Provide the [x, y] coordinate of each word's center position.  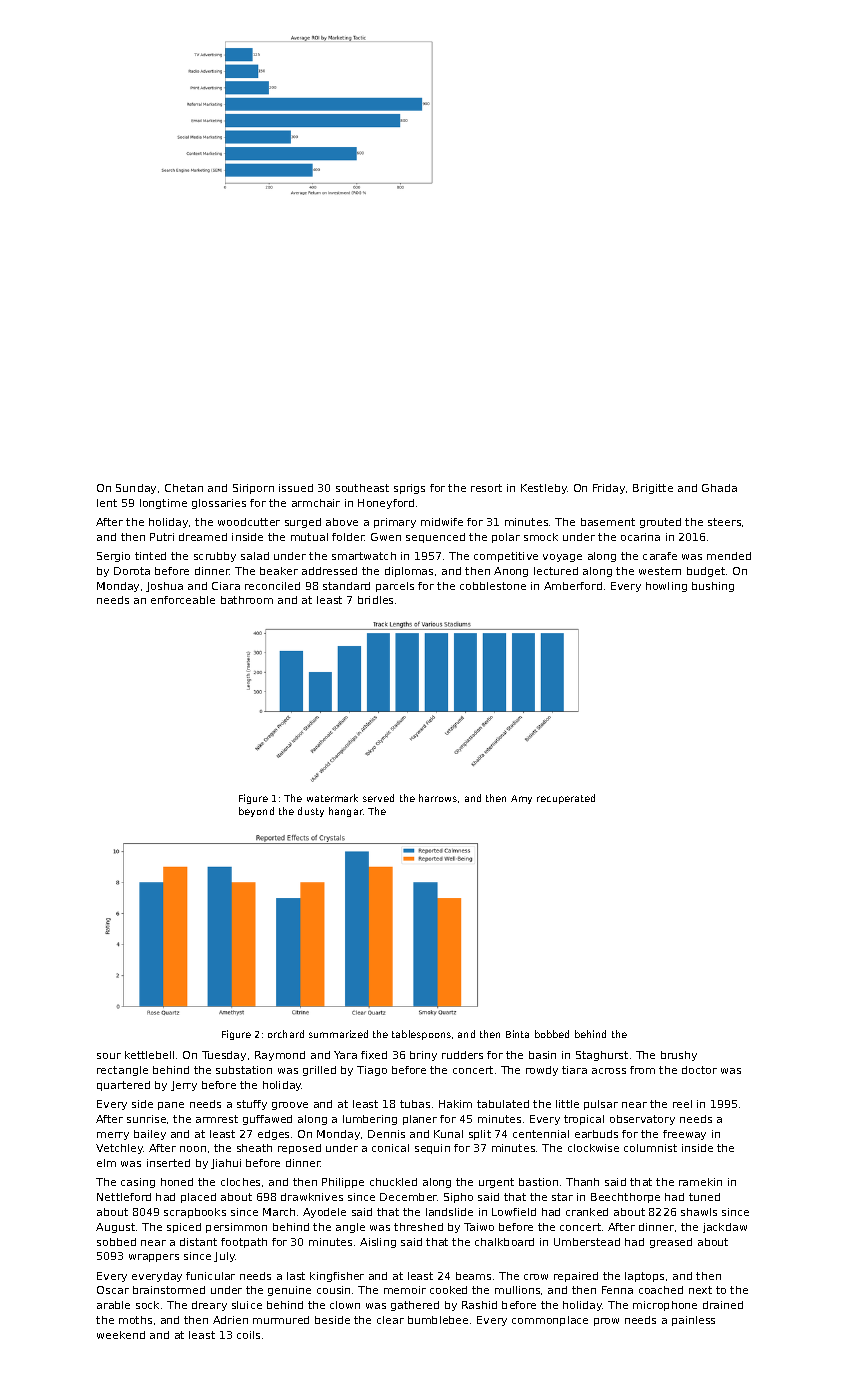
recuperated [566, 799]
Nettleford [124, 1197]
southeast [362, 488]
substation [244, 1070]
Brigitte [653, 489]
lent [107, 503]
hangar [346, 812]
